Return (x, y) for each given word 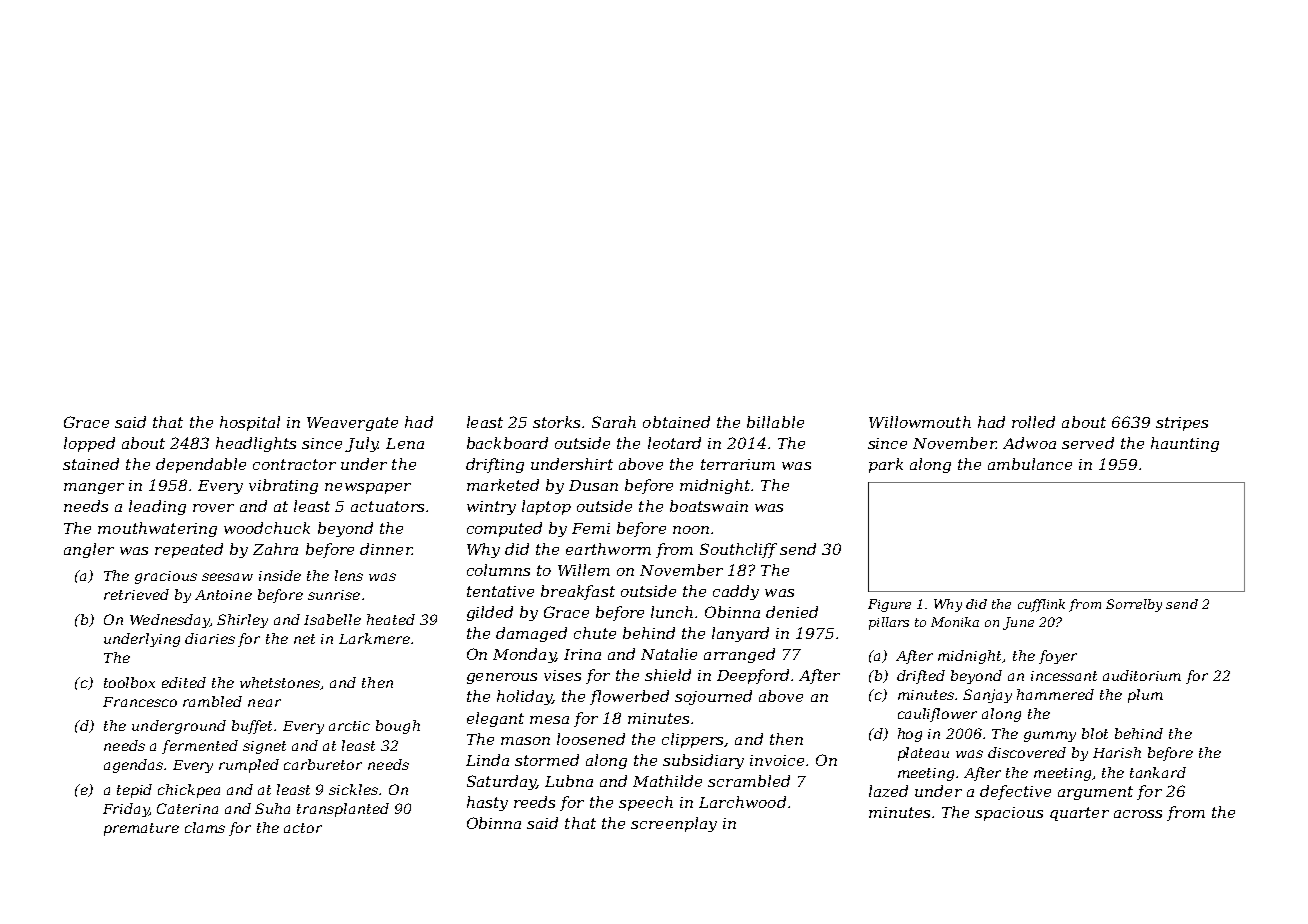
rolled (1033, 422)
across (1138, 814)
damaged (531, 634)
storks (556, 422)
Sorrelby (1134, 605)
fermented (200, 747)
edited (184, 682)
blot (1095, 733)
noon (691, 530)
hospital (250, 423)
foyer (1058, 657)
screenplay (674, 824)
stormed (547, 760)
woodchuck (267, 528)
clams (205, 827)
